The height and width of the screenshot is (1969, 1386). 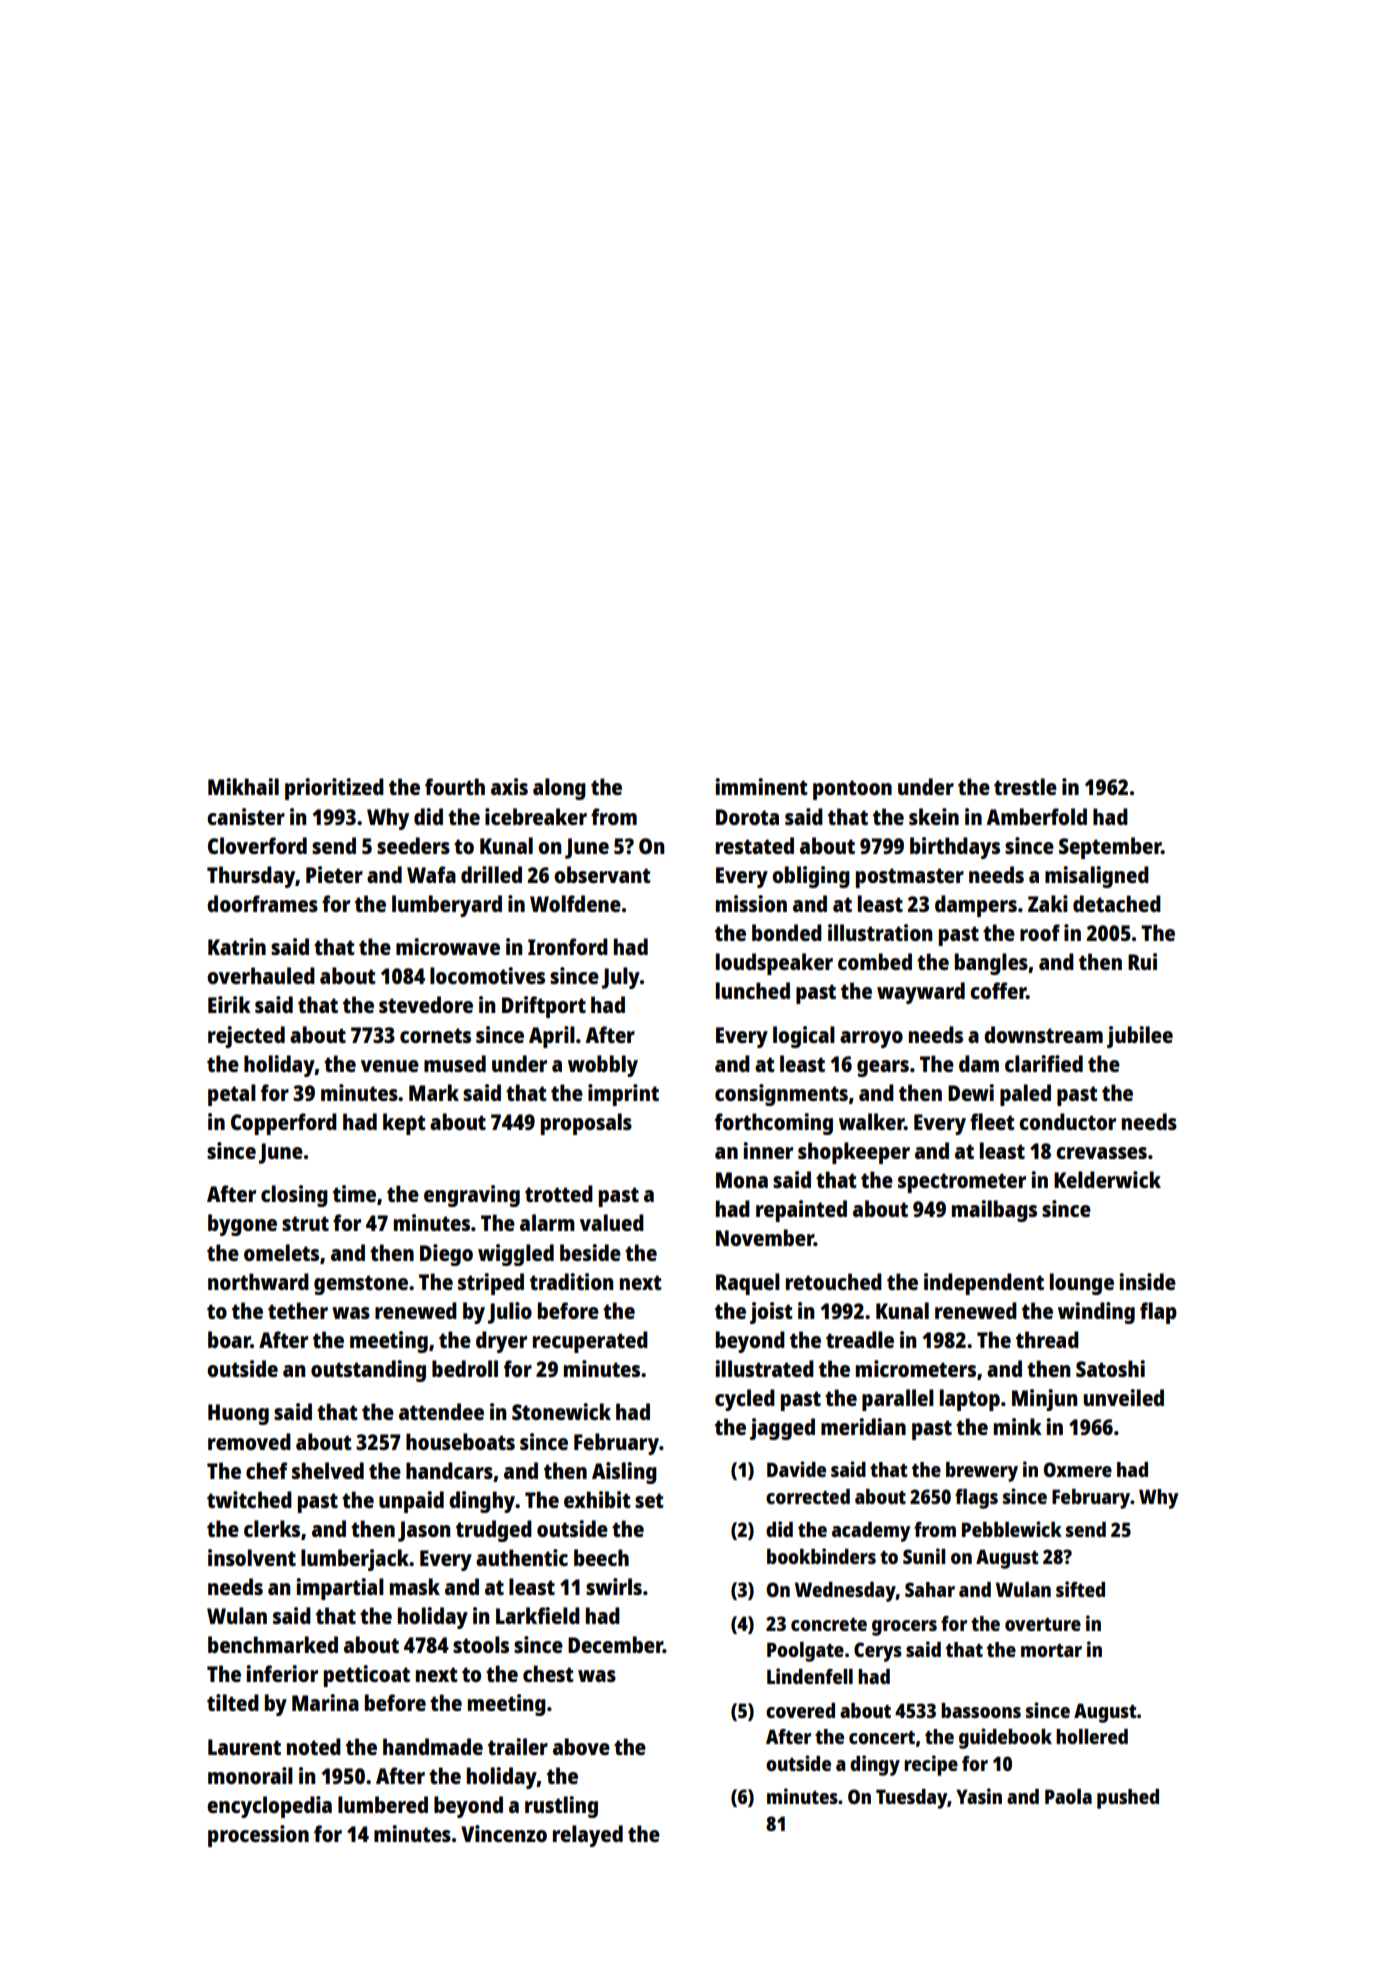 What do you see at coordinates (912, 1799) in the screenshot?
I see `Tuesday` at bounding box center [912, 1799].
